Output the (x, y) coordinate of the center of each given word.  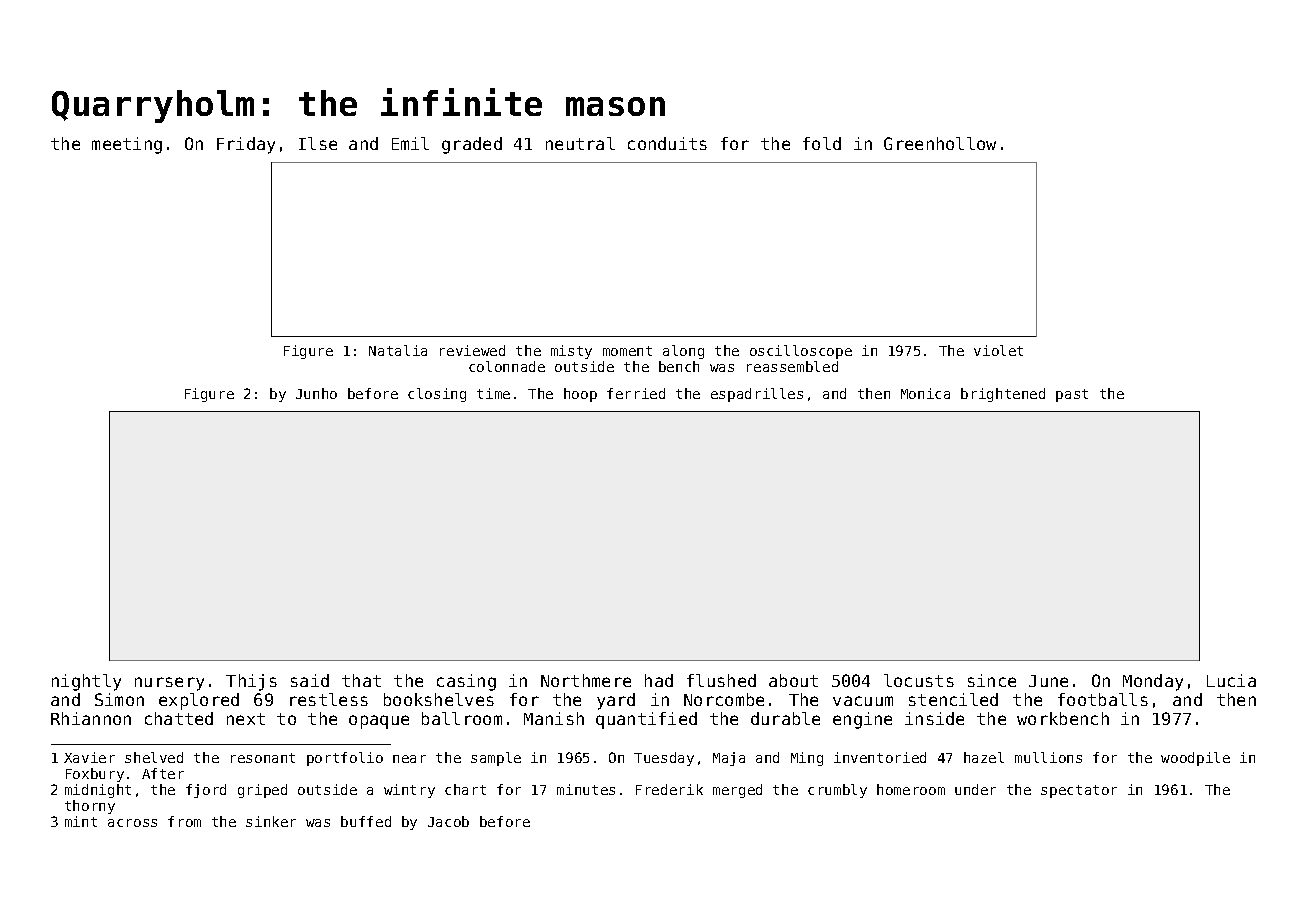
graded (472, 145)
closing (437, 395)
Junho (316, 393)
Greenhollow (940, 143)
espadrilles (757, 395)
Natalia (398, 350)
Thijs (251, 682)
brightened (1003, 395)
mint (81, 821)
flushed (721, 680)
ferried (636, 393)
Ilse (318, 143)
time (493, 393)
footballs (1103, 699)
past (1072, 395)
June (1048, 681)
